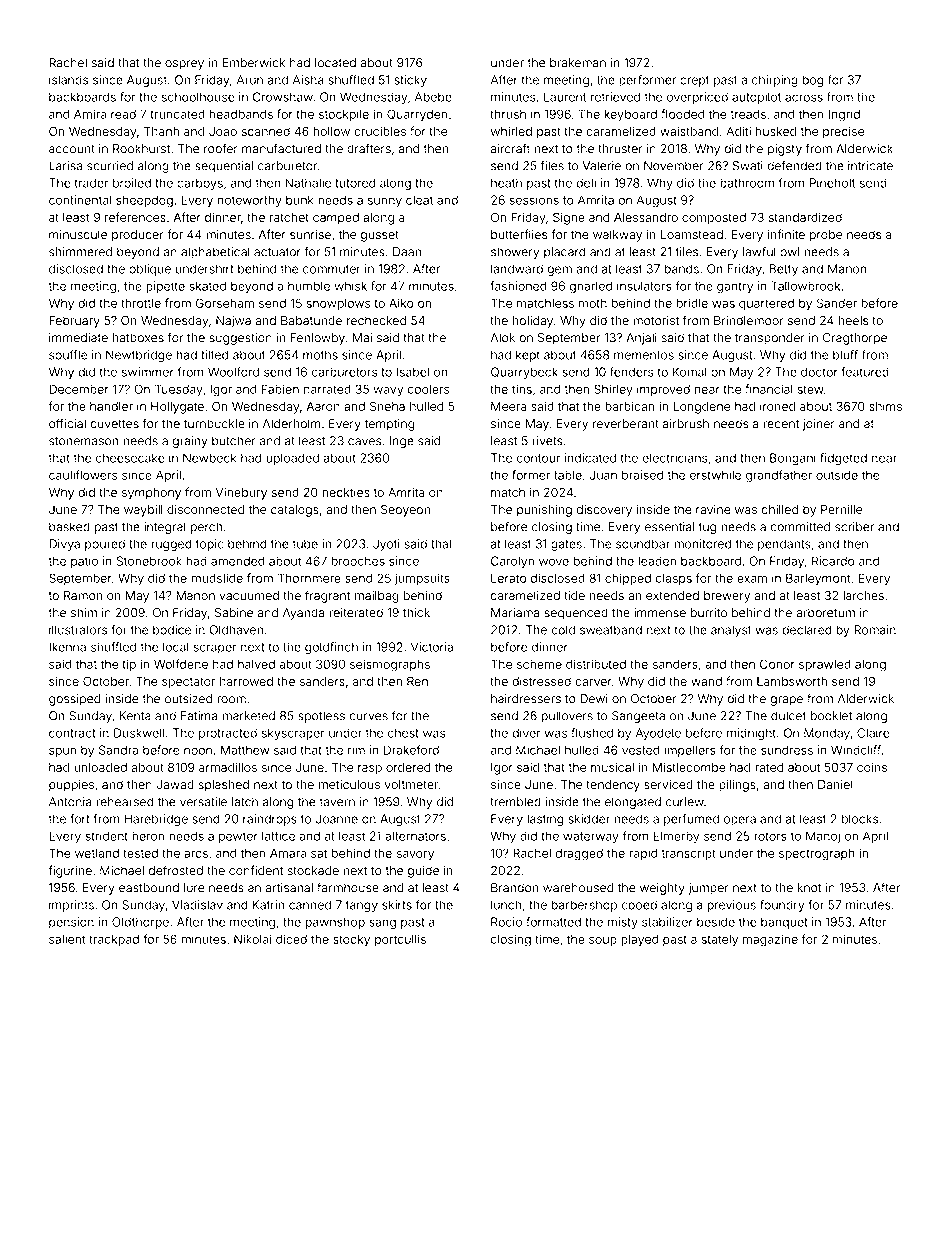  Describe the element at coordinates (138, 338) in the screenshot. I see `hatboxes` at that location.
